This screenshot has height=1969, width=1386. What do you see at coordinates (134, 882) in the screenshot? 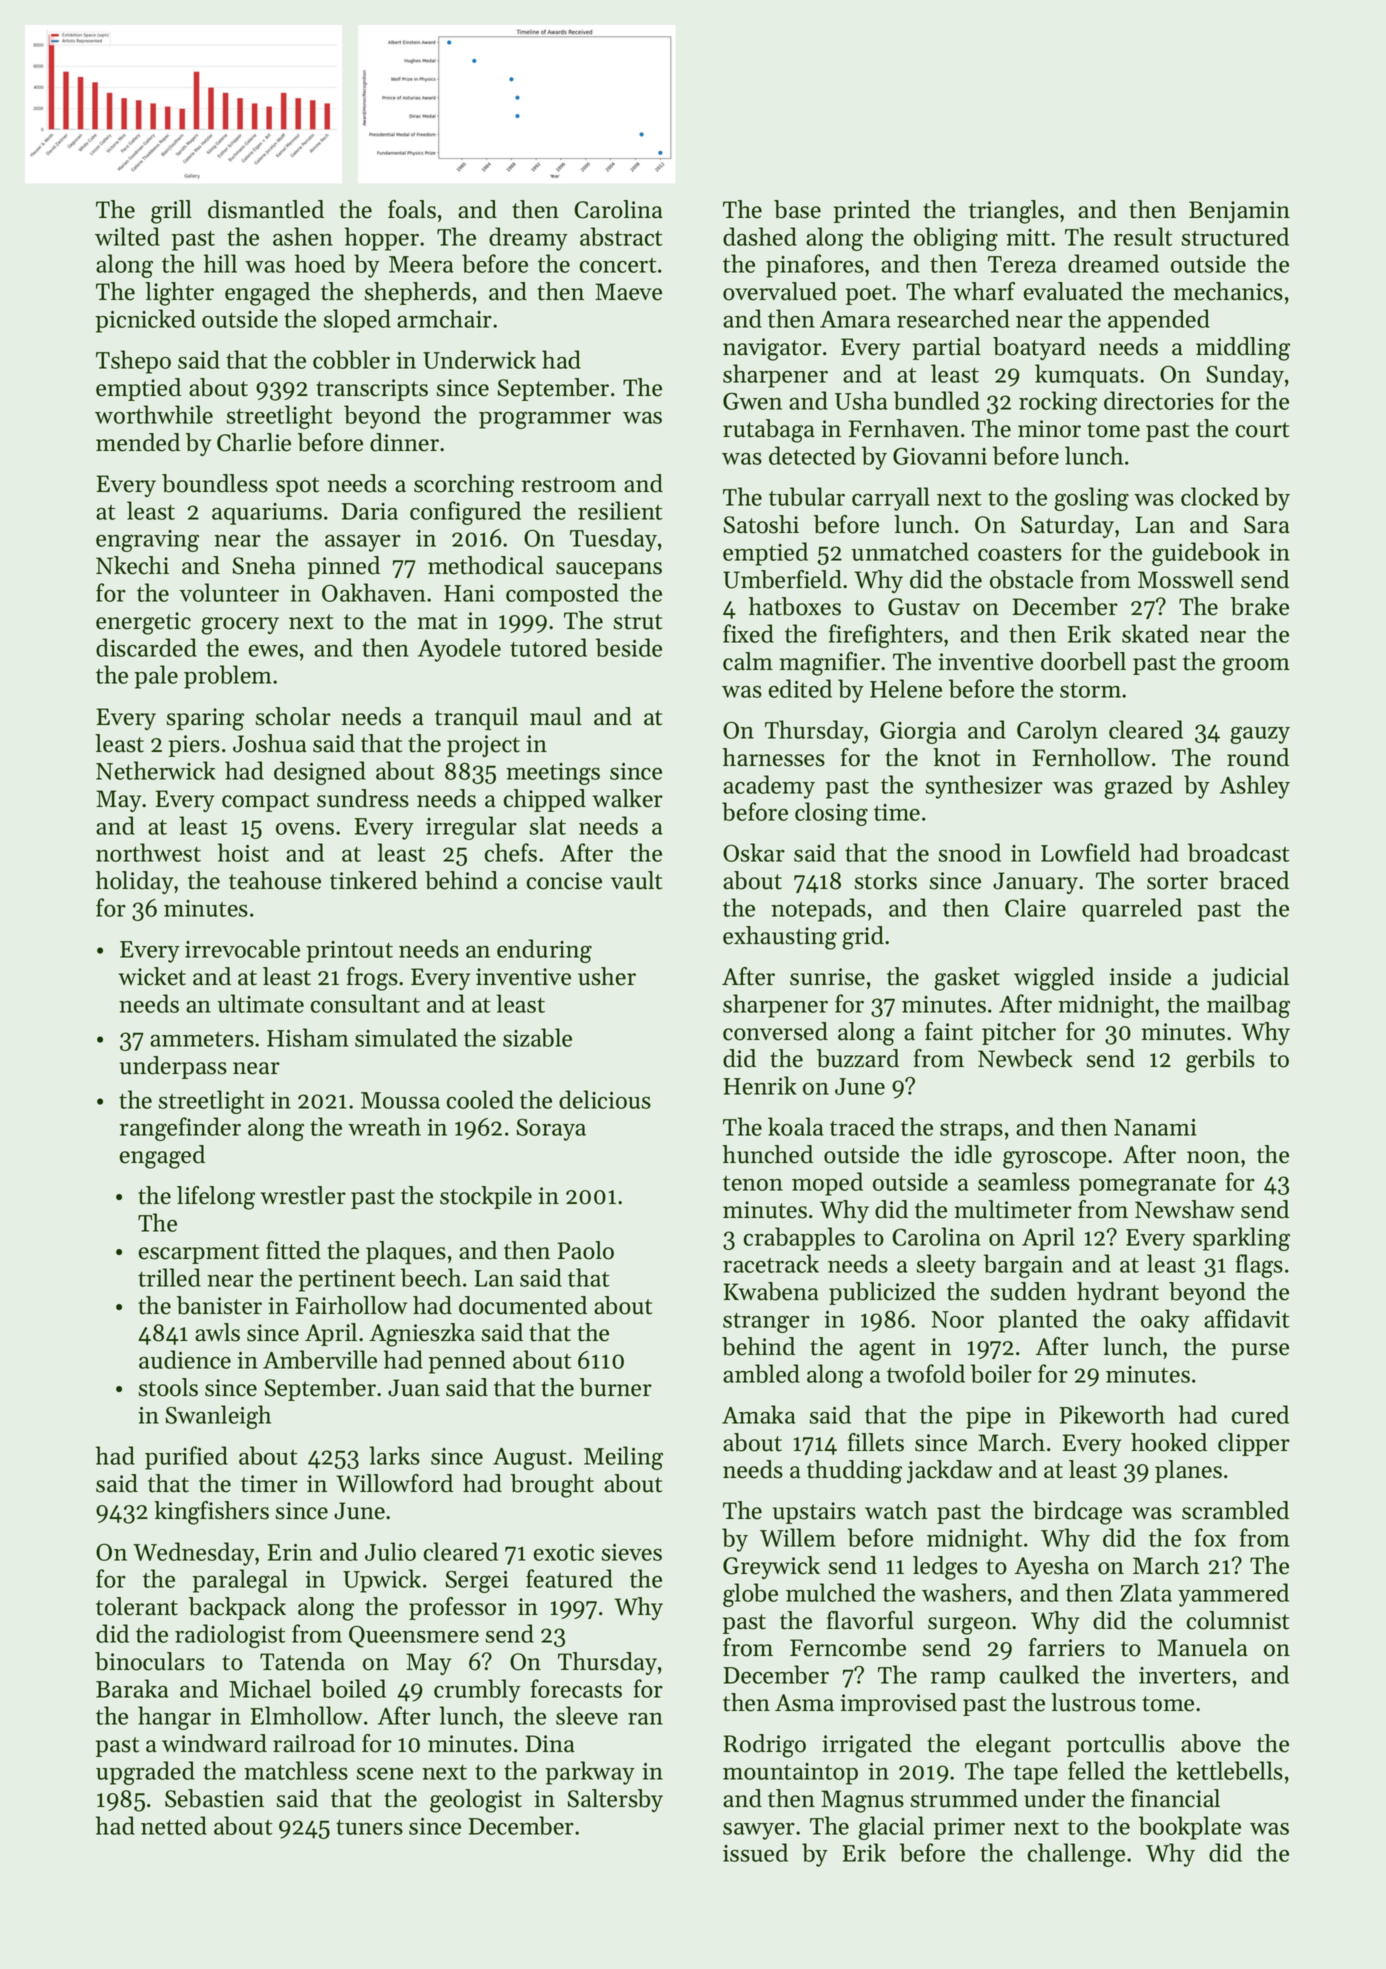
I see `holiday` at bounding box center [134, 882].
